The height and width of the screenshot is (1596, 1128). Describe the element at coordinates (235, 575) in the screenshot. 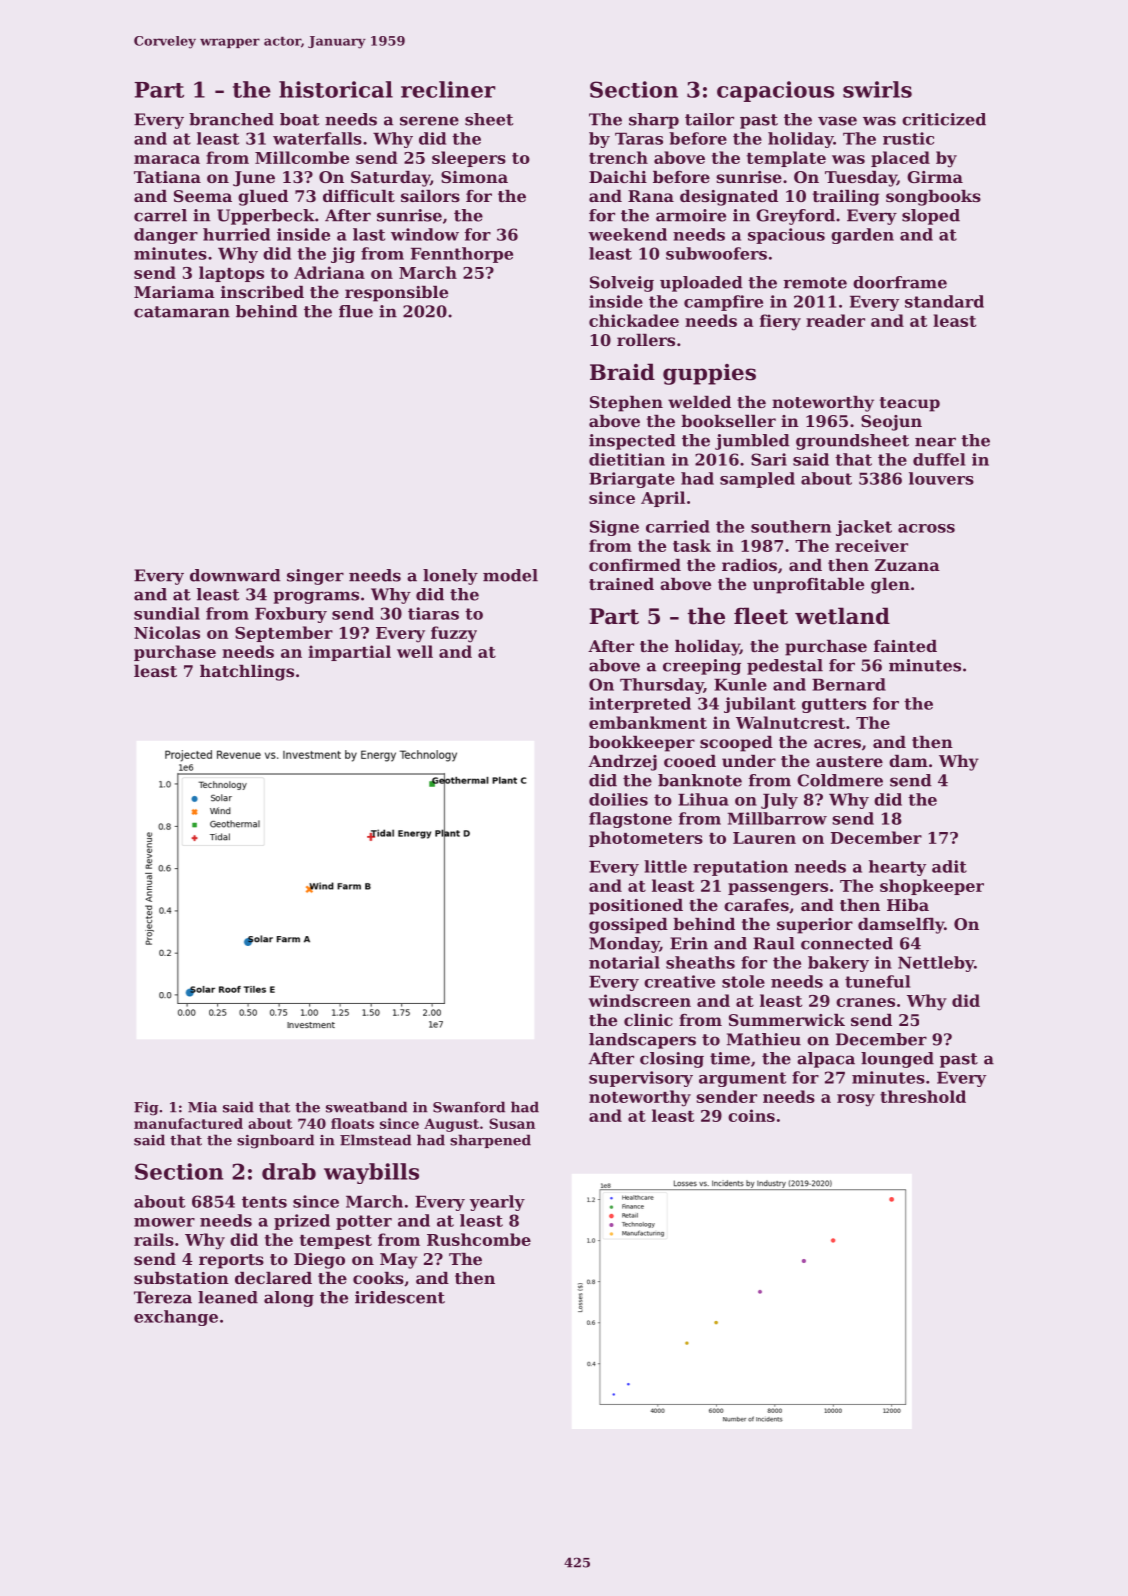

I see `downward` at that location.
